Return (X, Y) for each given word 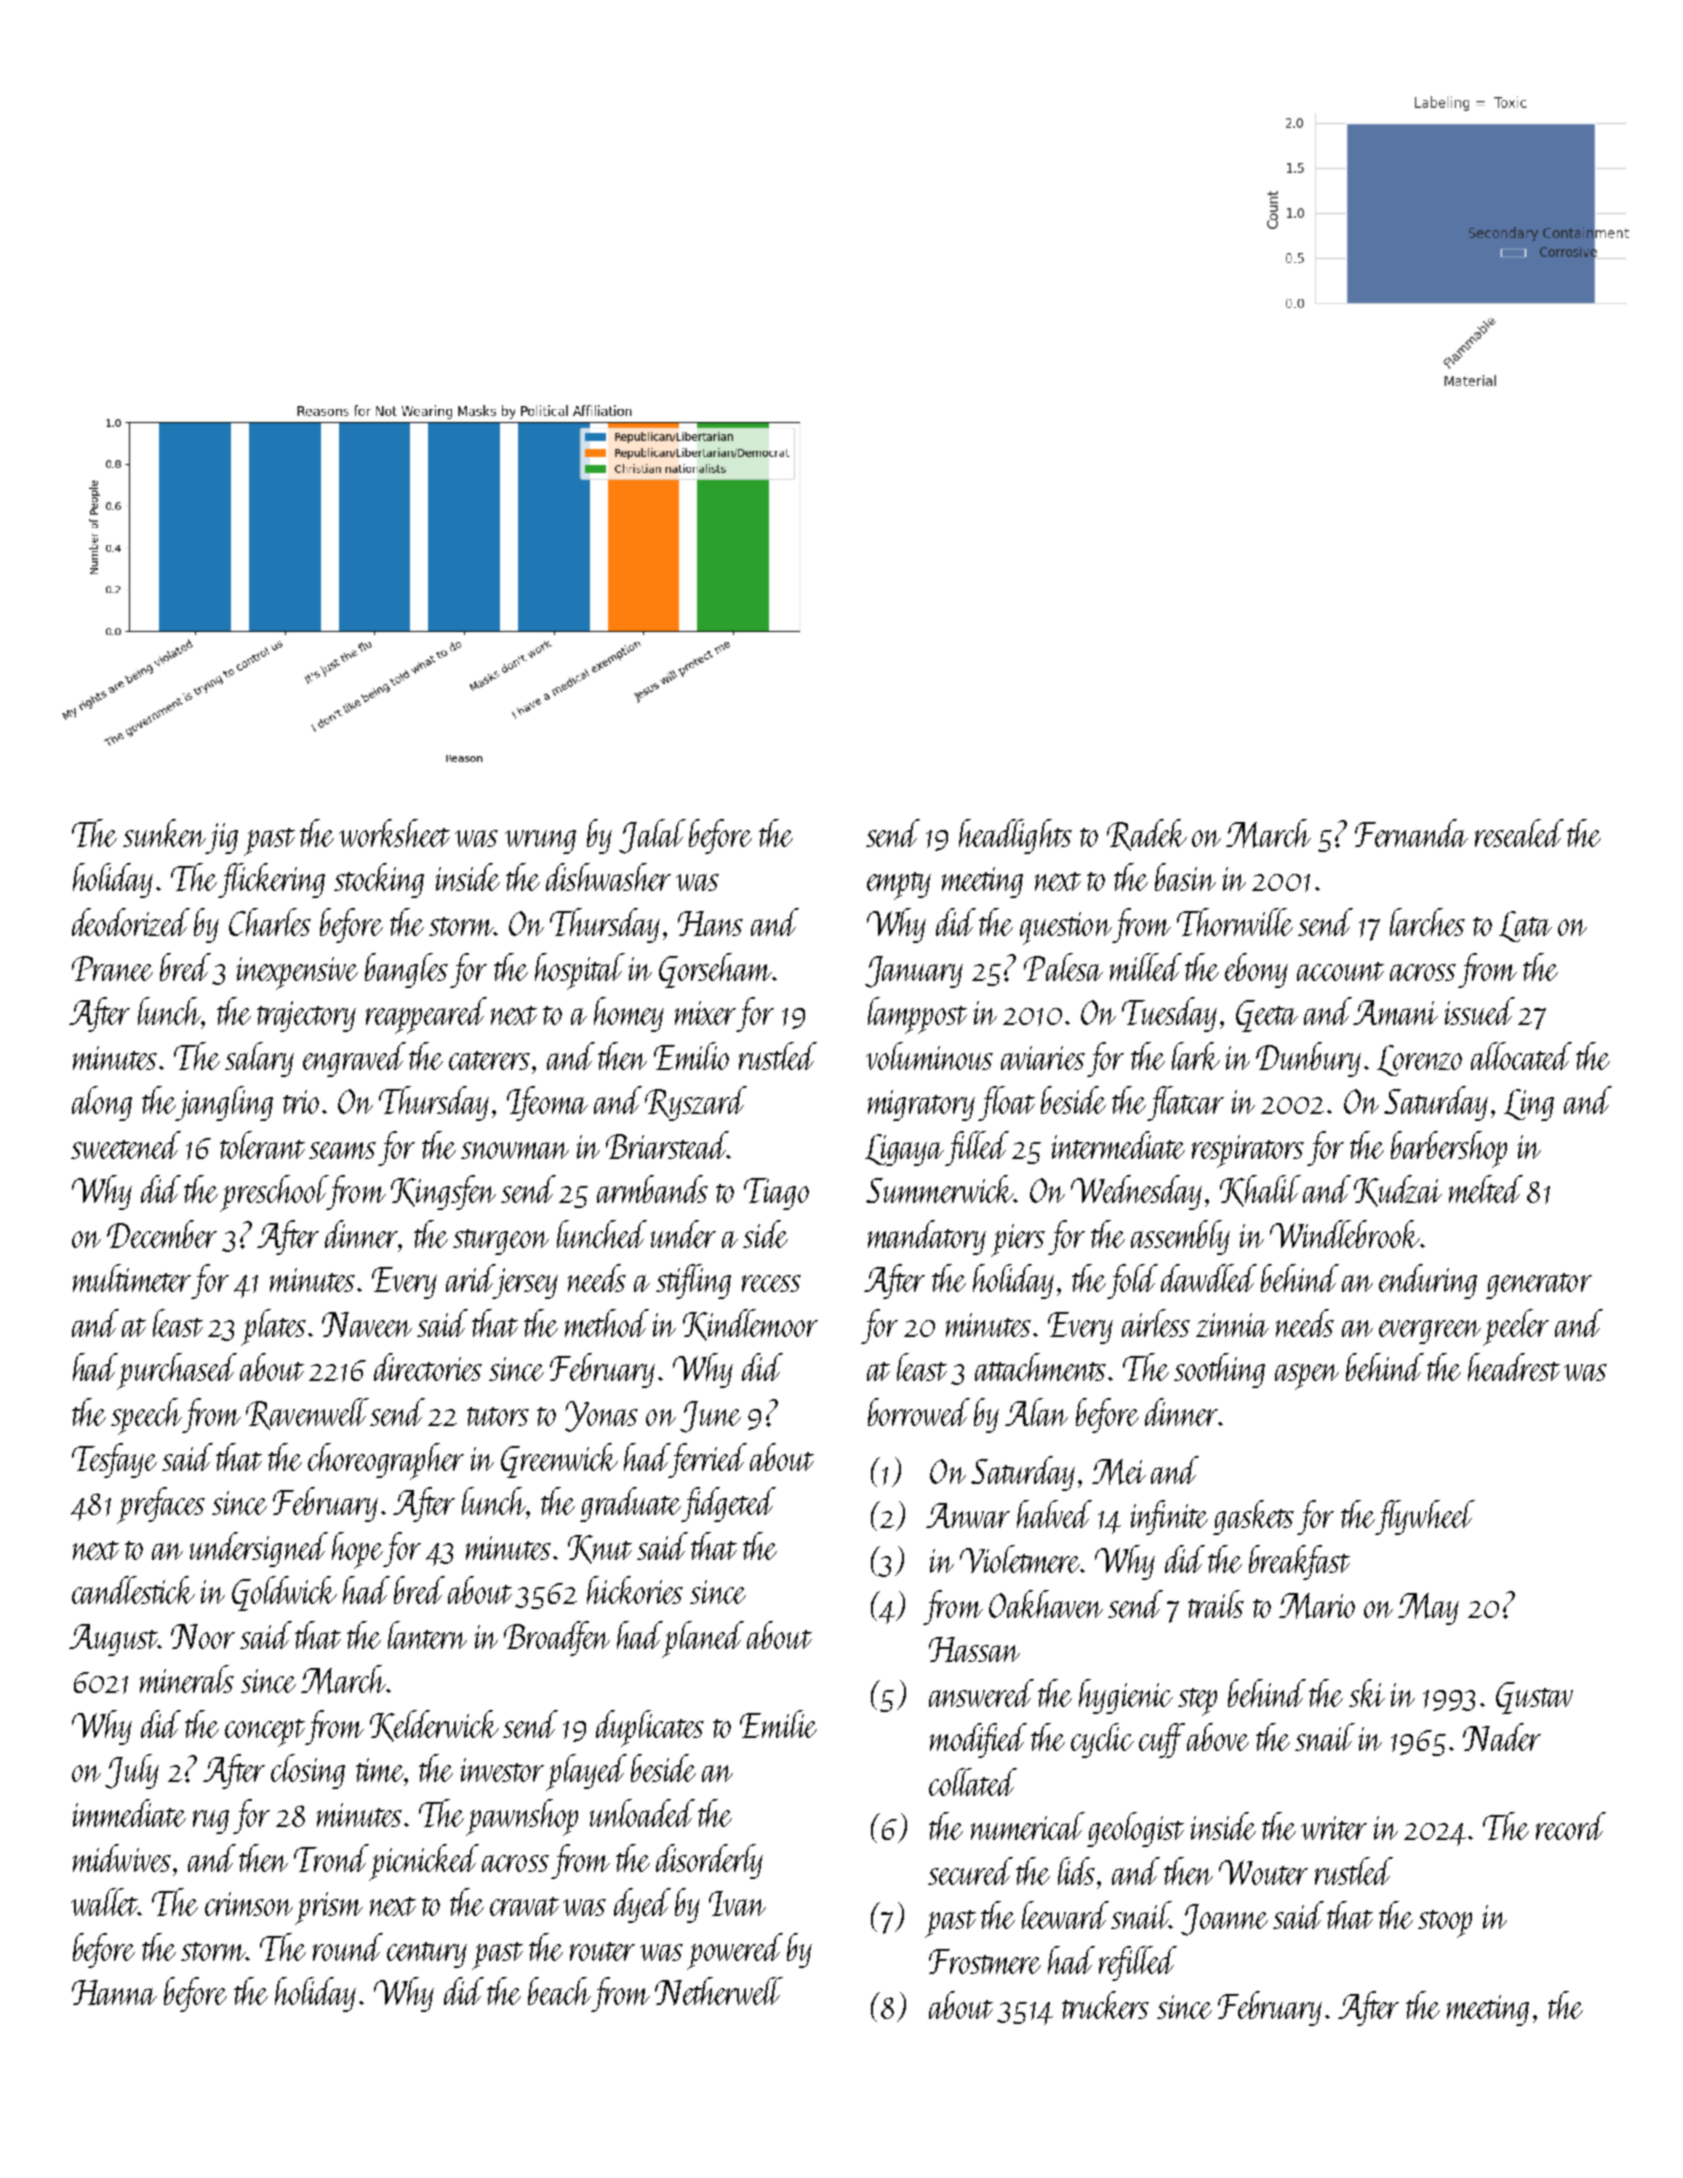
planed (704, 1638)
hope (357, 1550)
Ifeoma (547, 1103)
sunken (164, 833)
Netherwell (719, 1991)
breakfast (1299, 1562)
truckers (1105, 2005)
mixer (705, 1013)
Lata (1525, 926)
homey (629, 1014)
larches (1427, 922)
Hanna (114, 1992)
